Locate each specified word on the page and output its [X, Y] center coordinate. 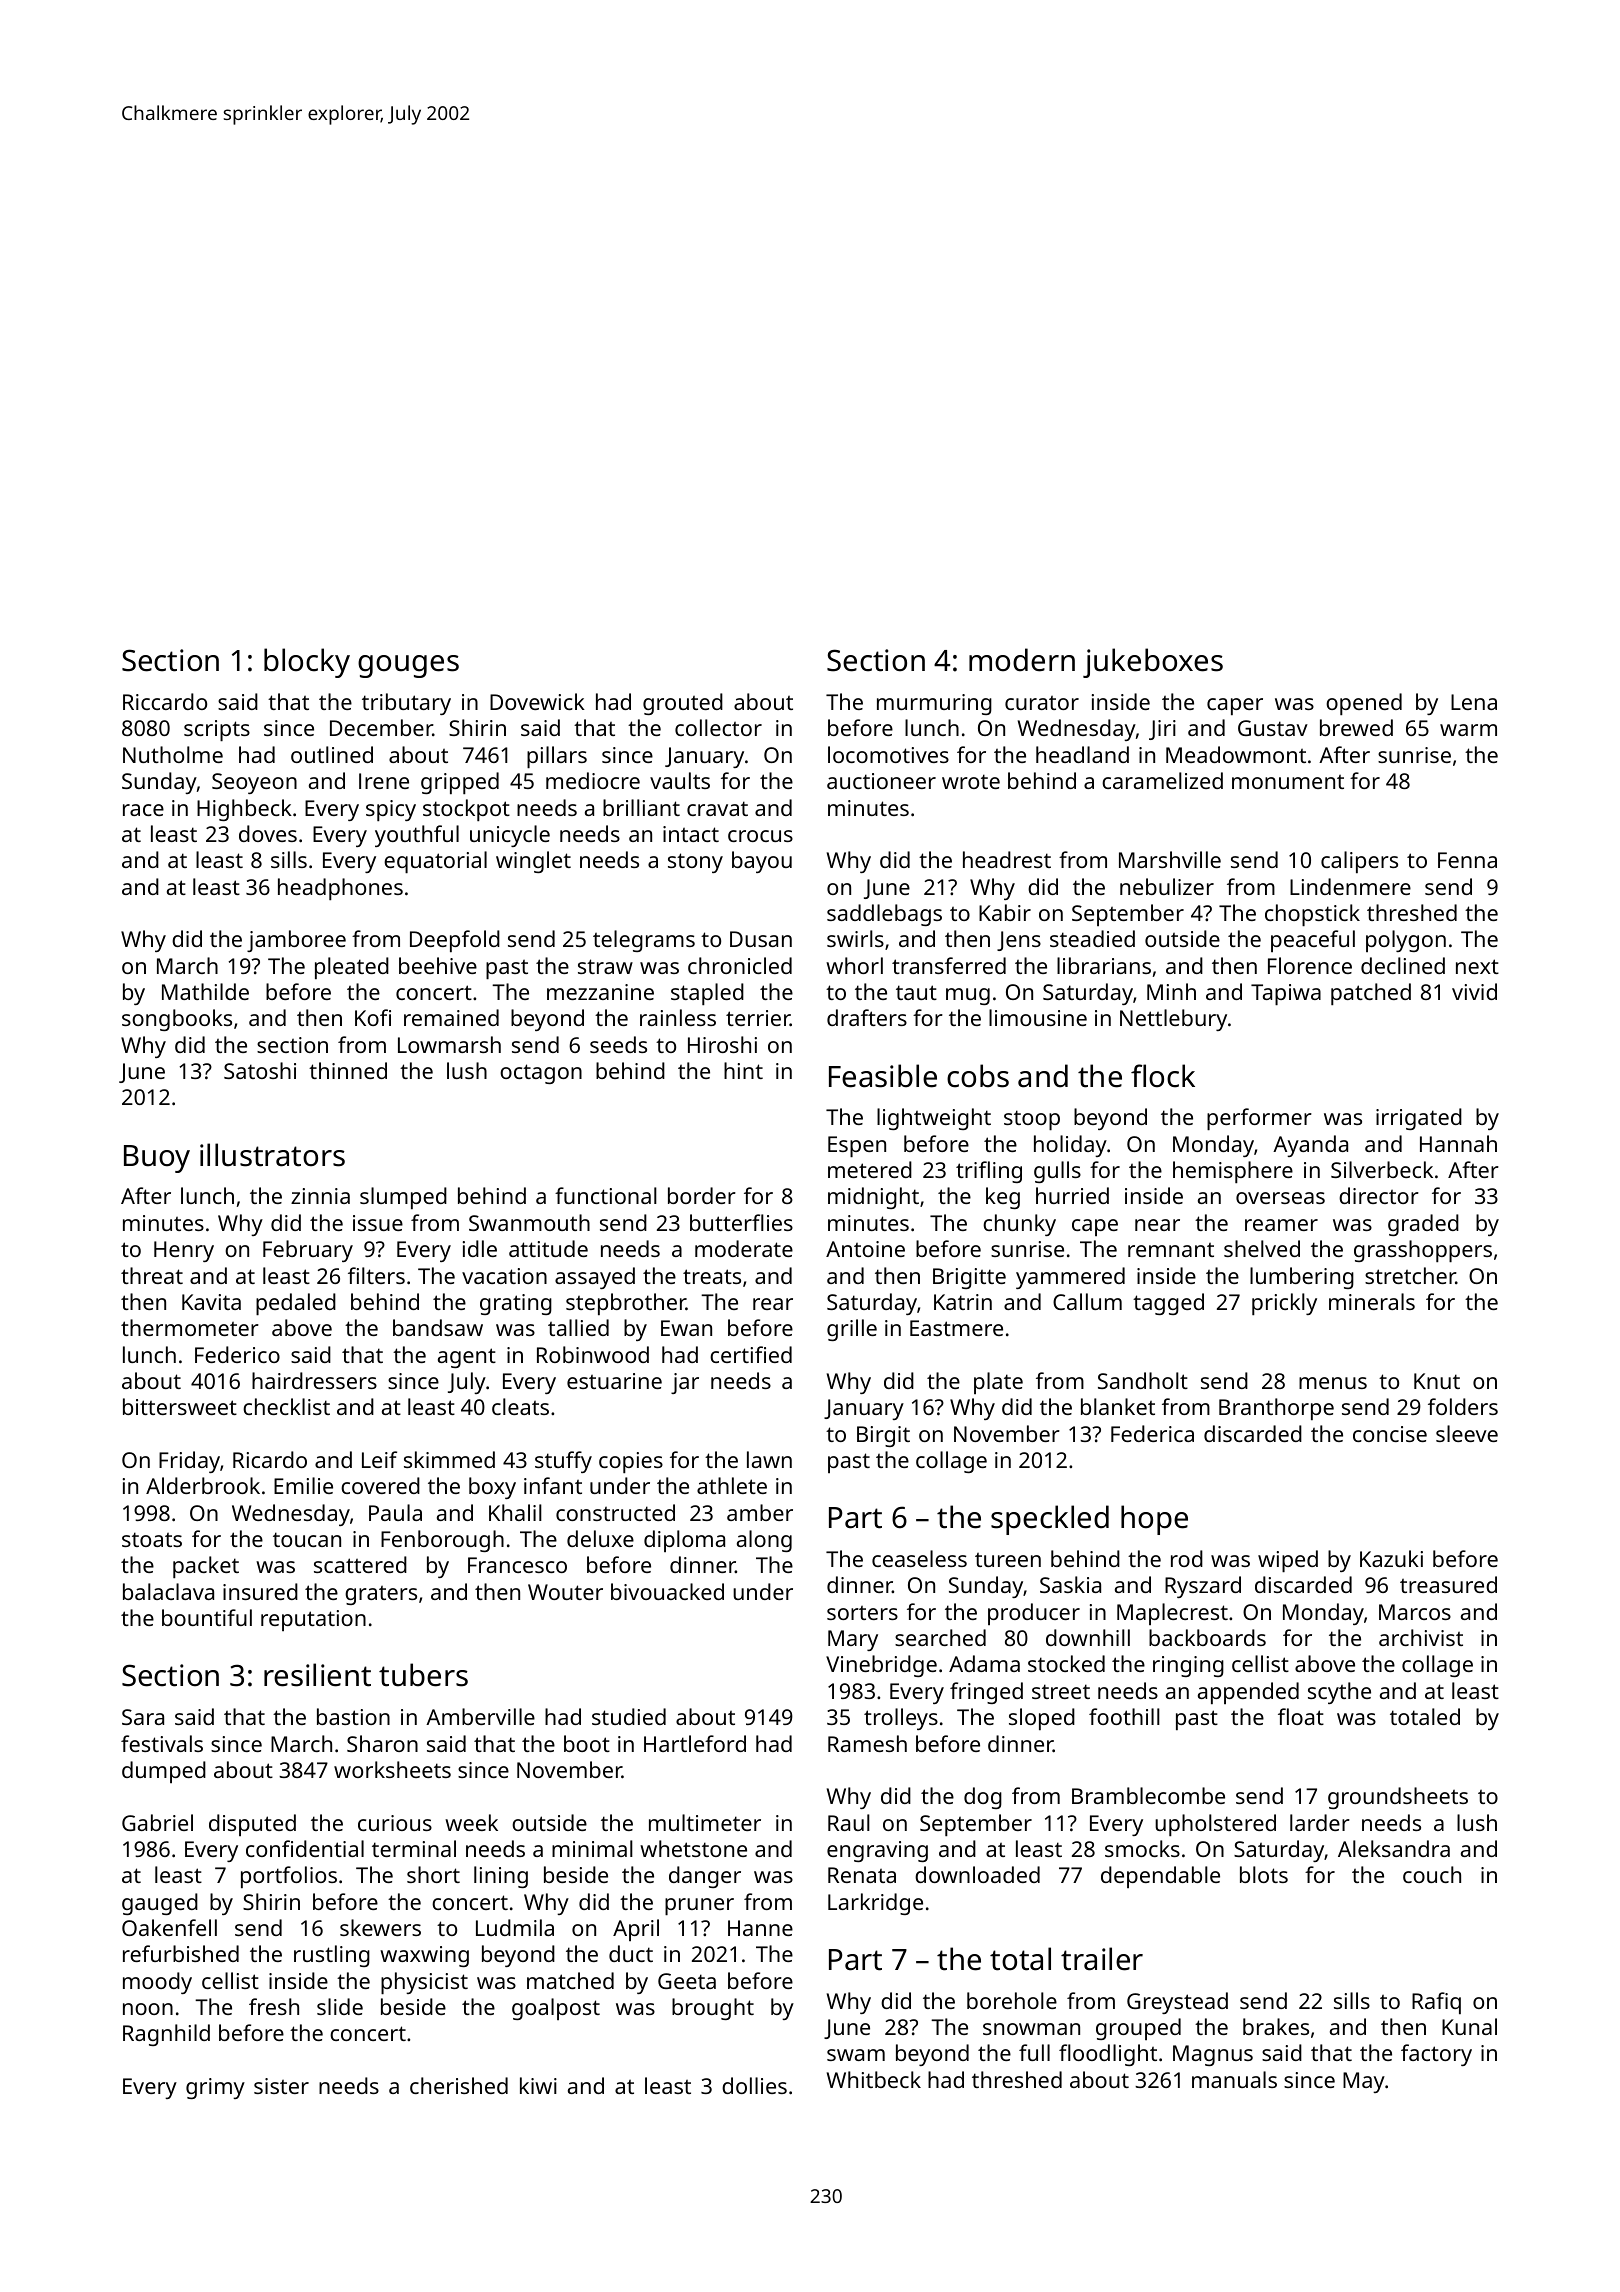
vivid [1474, 991]
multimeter [705, 1822]
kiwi [538, 2085]
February [308, 1251]
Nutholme [173, 754]
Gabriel [157, 1822]
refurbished [181, 1953]
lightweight [934, 1119]
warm [1468, 730]
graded [1423, 1225]
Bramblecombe [1148, 1795]
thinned [348, 1070]
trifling [989, 1172]
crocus [760, 836]
